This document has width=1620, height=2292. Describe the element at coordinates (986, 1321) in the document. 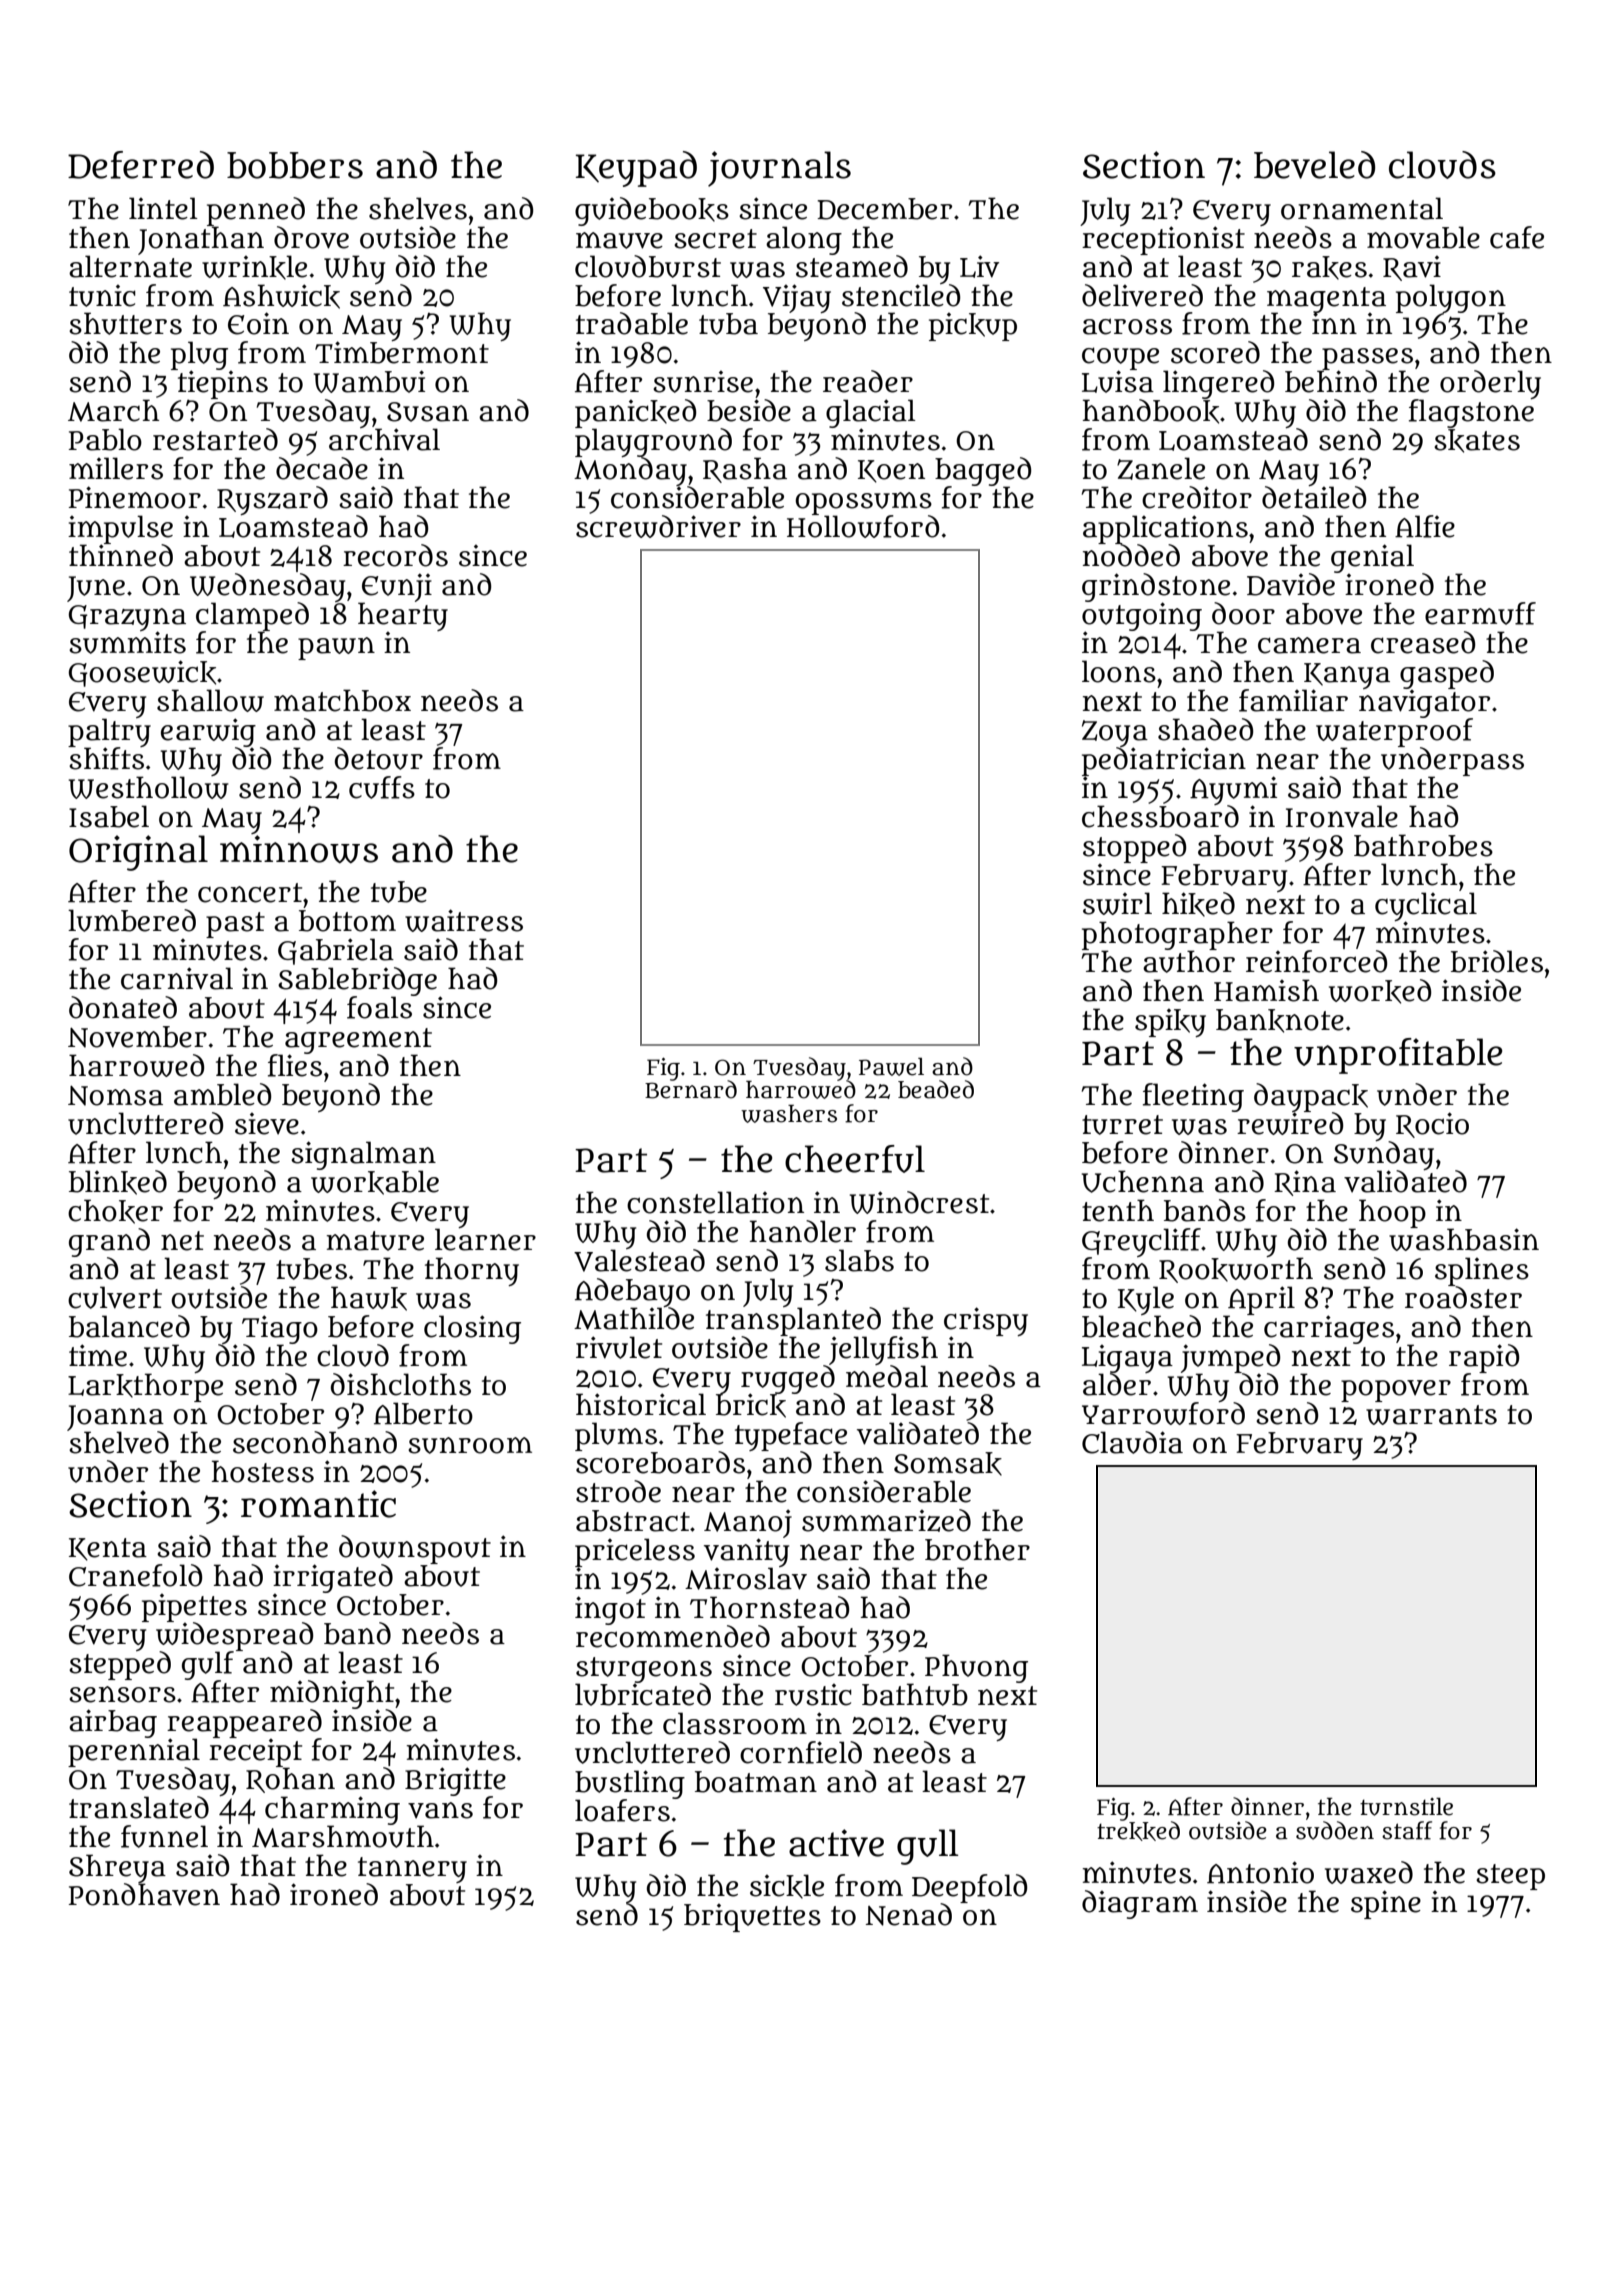

I see `crispy` at that location.
